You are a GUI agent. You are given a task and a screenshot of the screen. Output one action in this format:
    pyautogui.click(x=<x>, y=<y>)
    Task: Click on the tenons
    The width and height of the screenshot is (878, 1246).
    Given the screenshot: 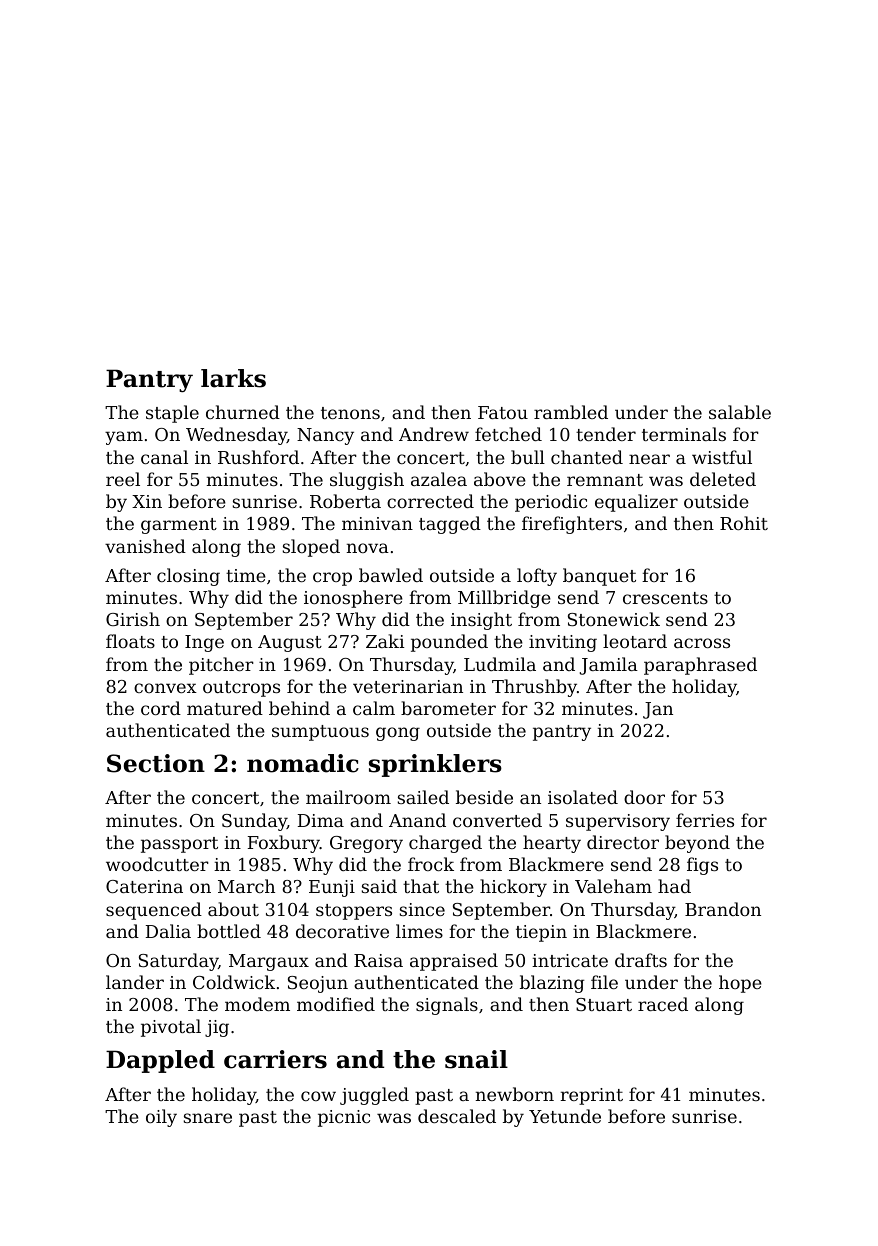 What is the action you would take?
    pyautogui.click(x=350, y=413)
